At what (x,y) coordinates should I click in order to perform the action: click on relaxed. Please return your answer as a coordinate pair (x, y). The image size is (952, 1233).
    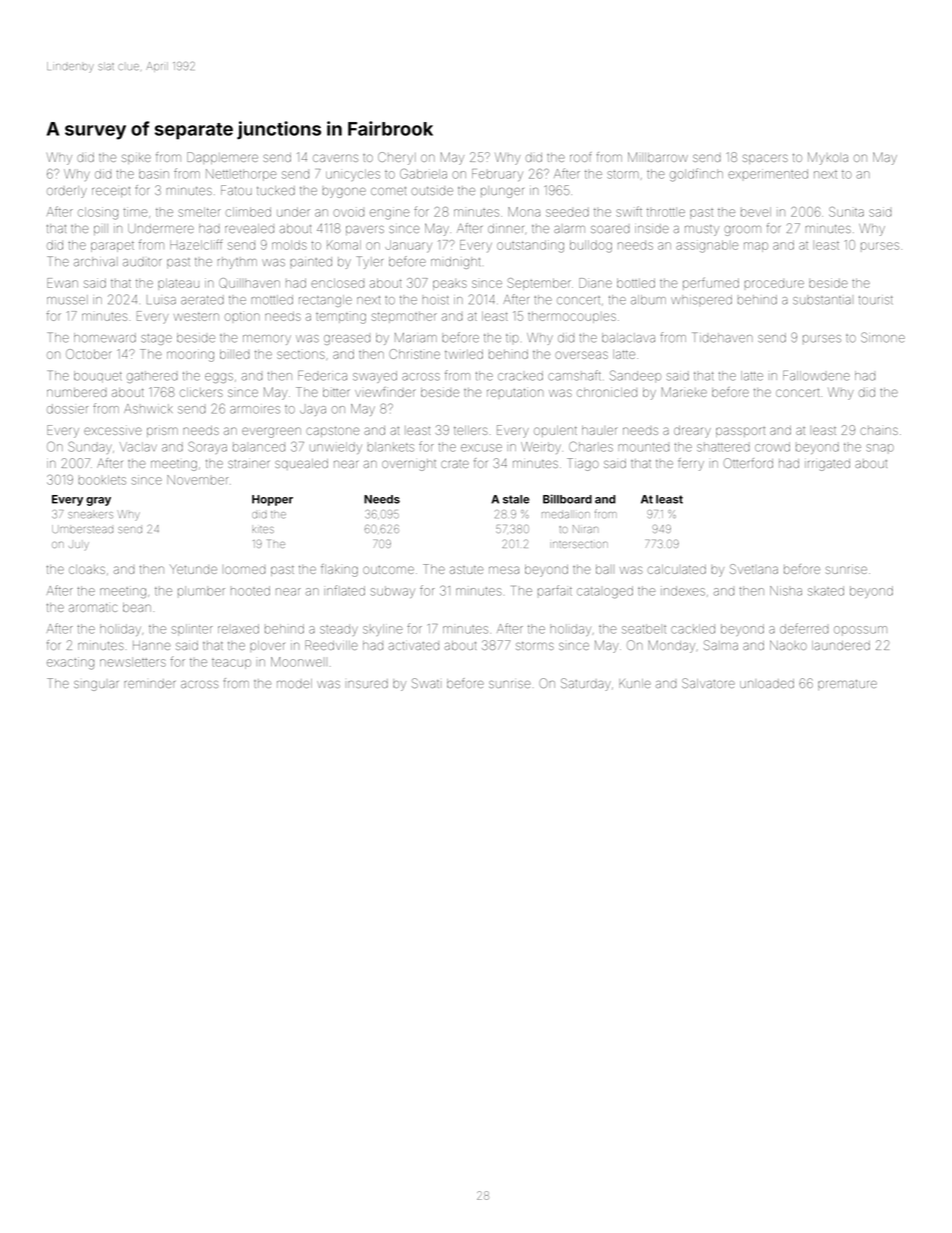
    Looking at the image, I should click on (238, 629).
